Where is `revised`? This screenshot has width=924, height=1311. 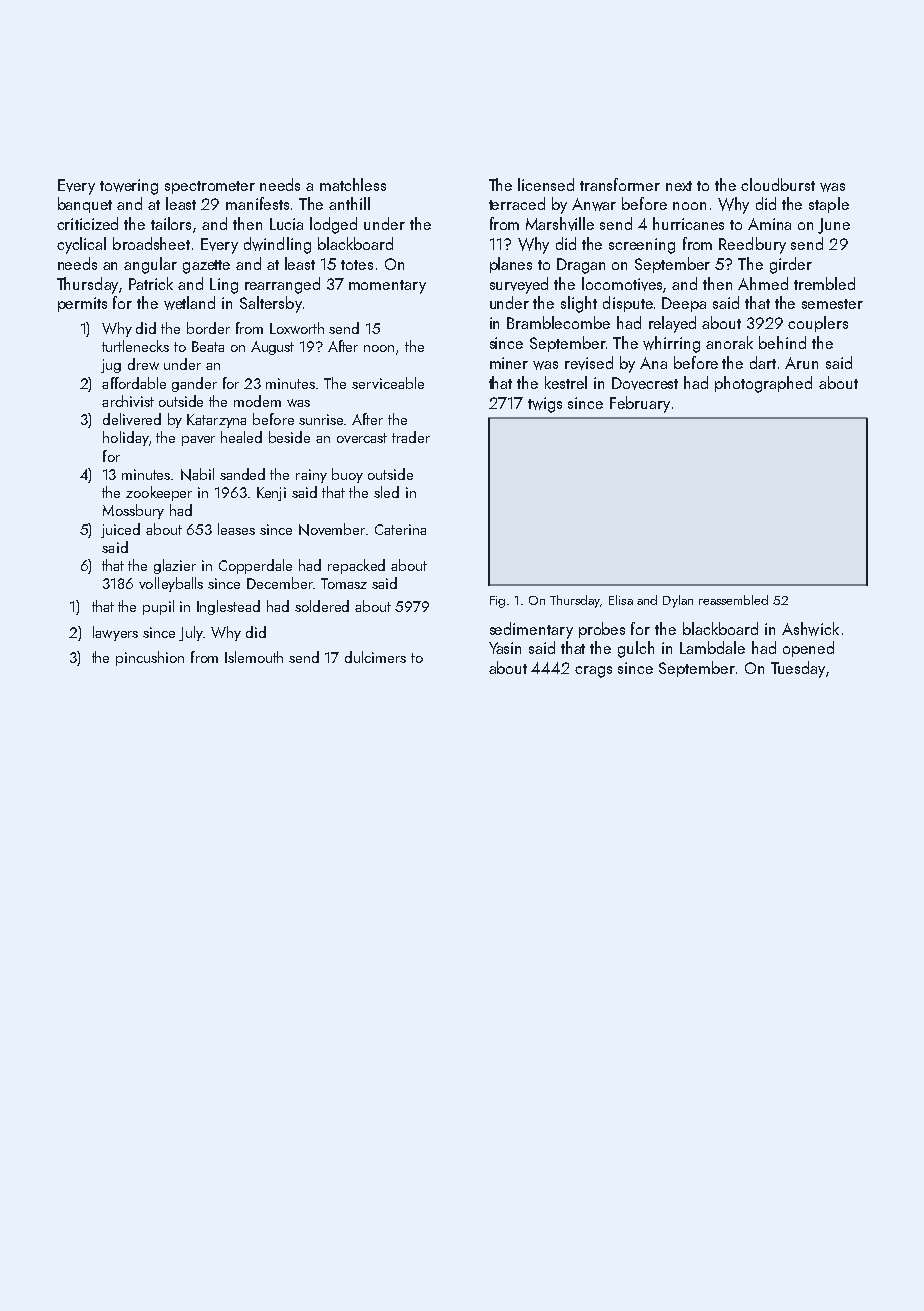 revised is located at coordinates (589, 363).
